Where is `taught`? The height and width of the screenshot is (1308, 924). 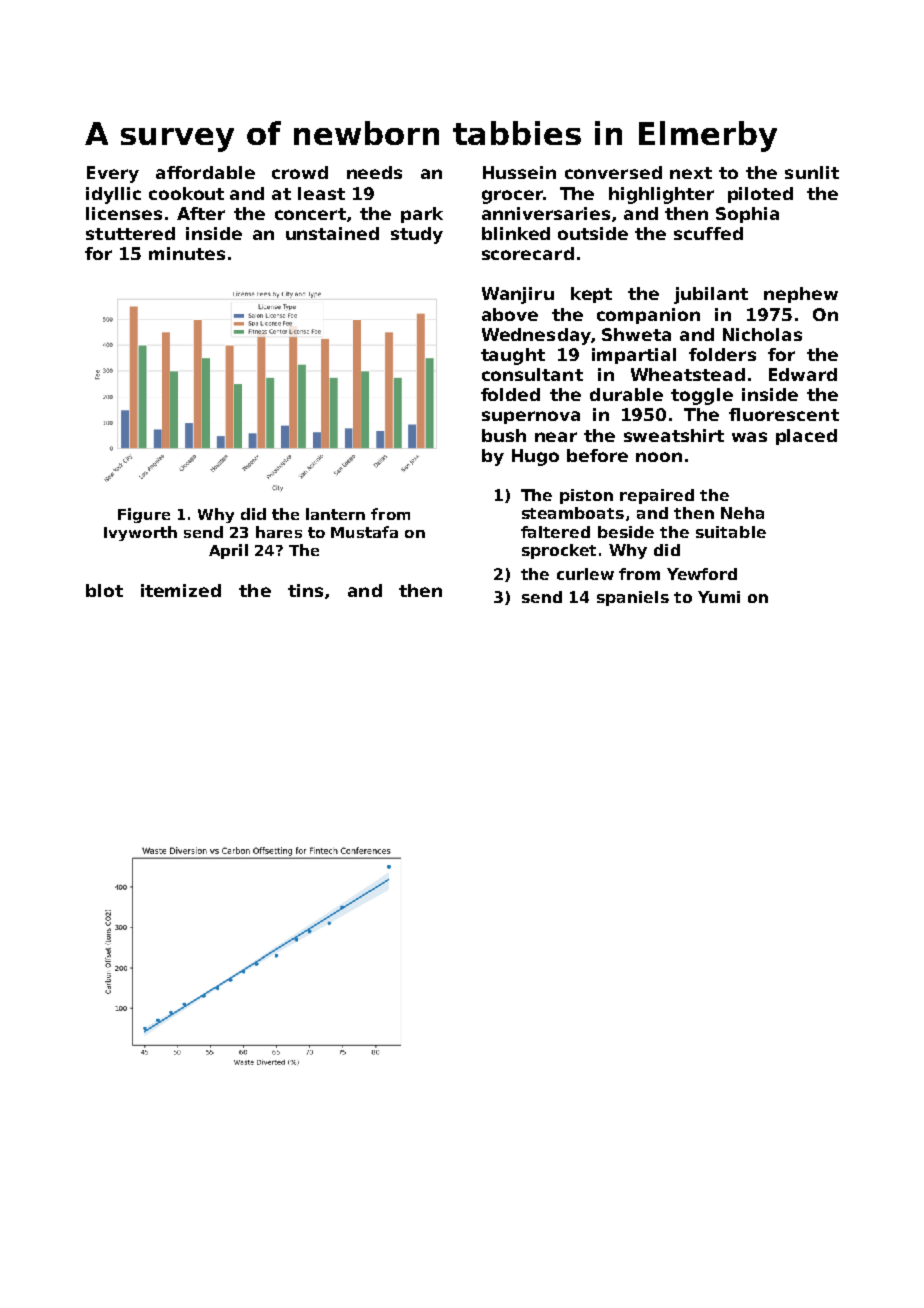
taught is located at coordinates (513, 356).
